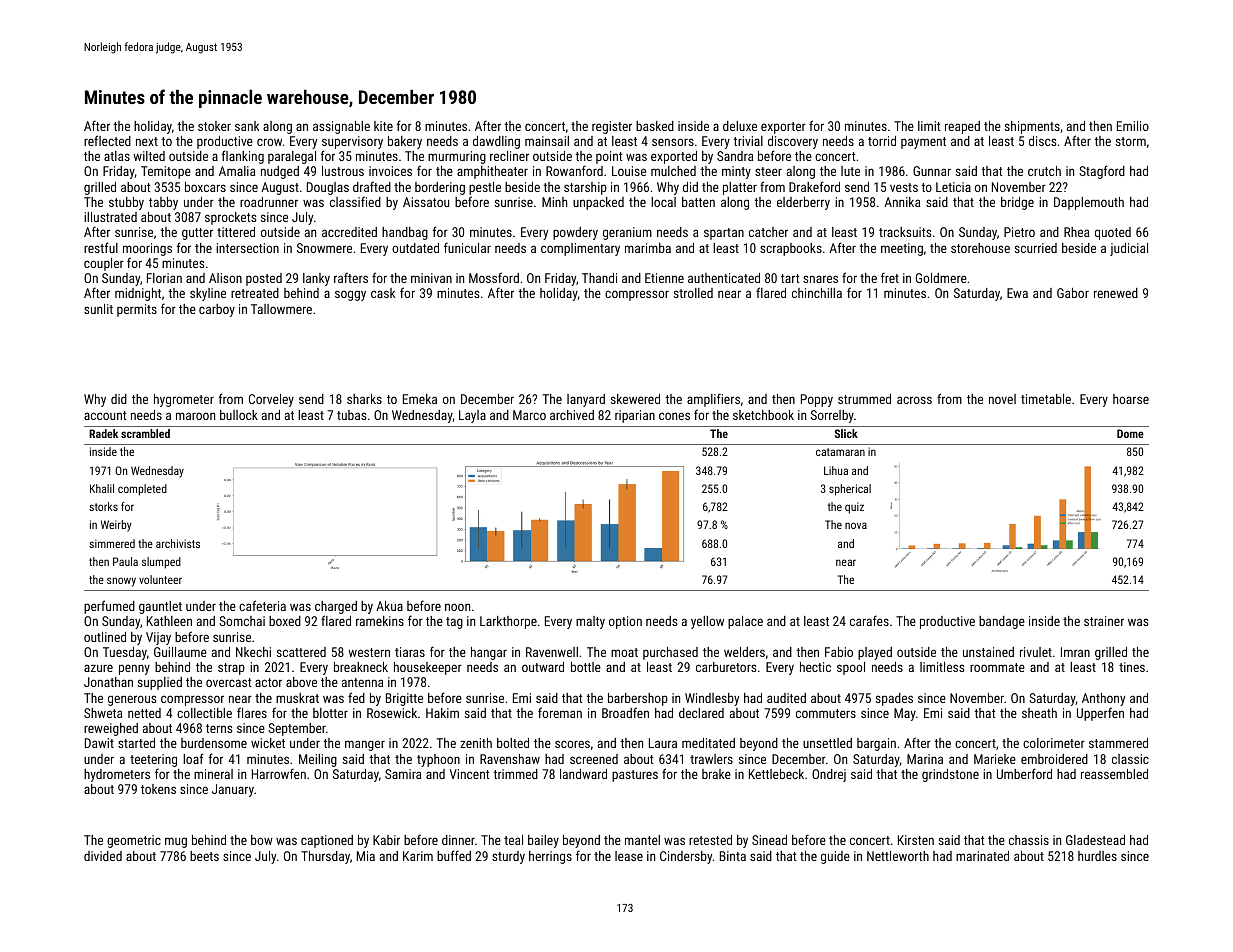  Describe the element at coordinates (635, 399) in the document. I see `skewered` at that location.
